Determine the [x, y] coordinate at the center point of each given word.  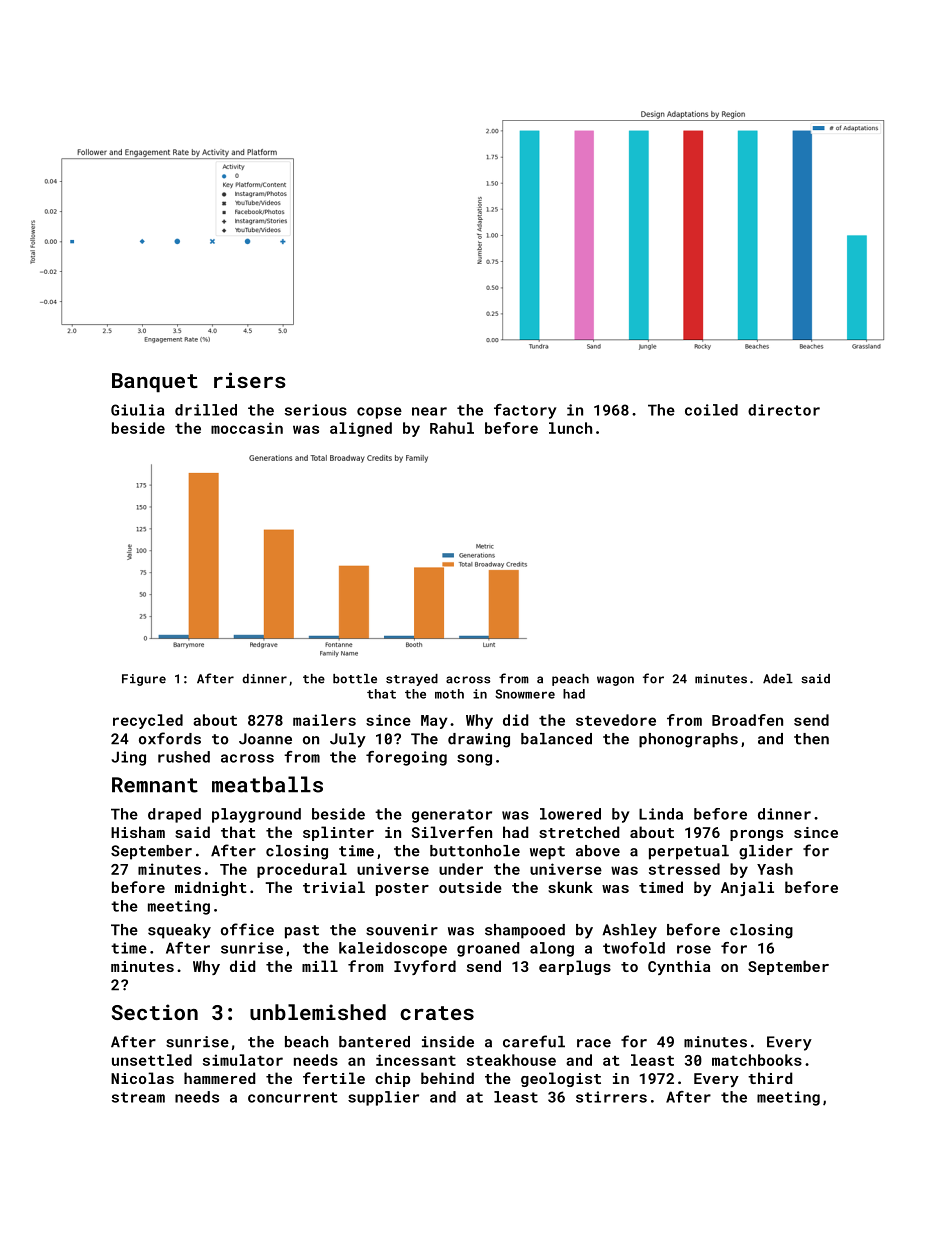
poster [402, 889]
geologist [561, 1079]
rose [694, 949]
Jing [128, 758]
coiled [711, 410]
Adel [778, 679]
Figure [144, 680]
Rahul [452, 428]
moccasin [247, 428]
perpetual [689, 852]
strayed [412, 680]
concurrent [293, 1097]
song [474, 760]
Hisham [138, 832]
